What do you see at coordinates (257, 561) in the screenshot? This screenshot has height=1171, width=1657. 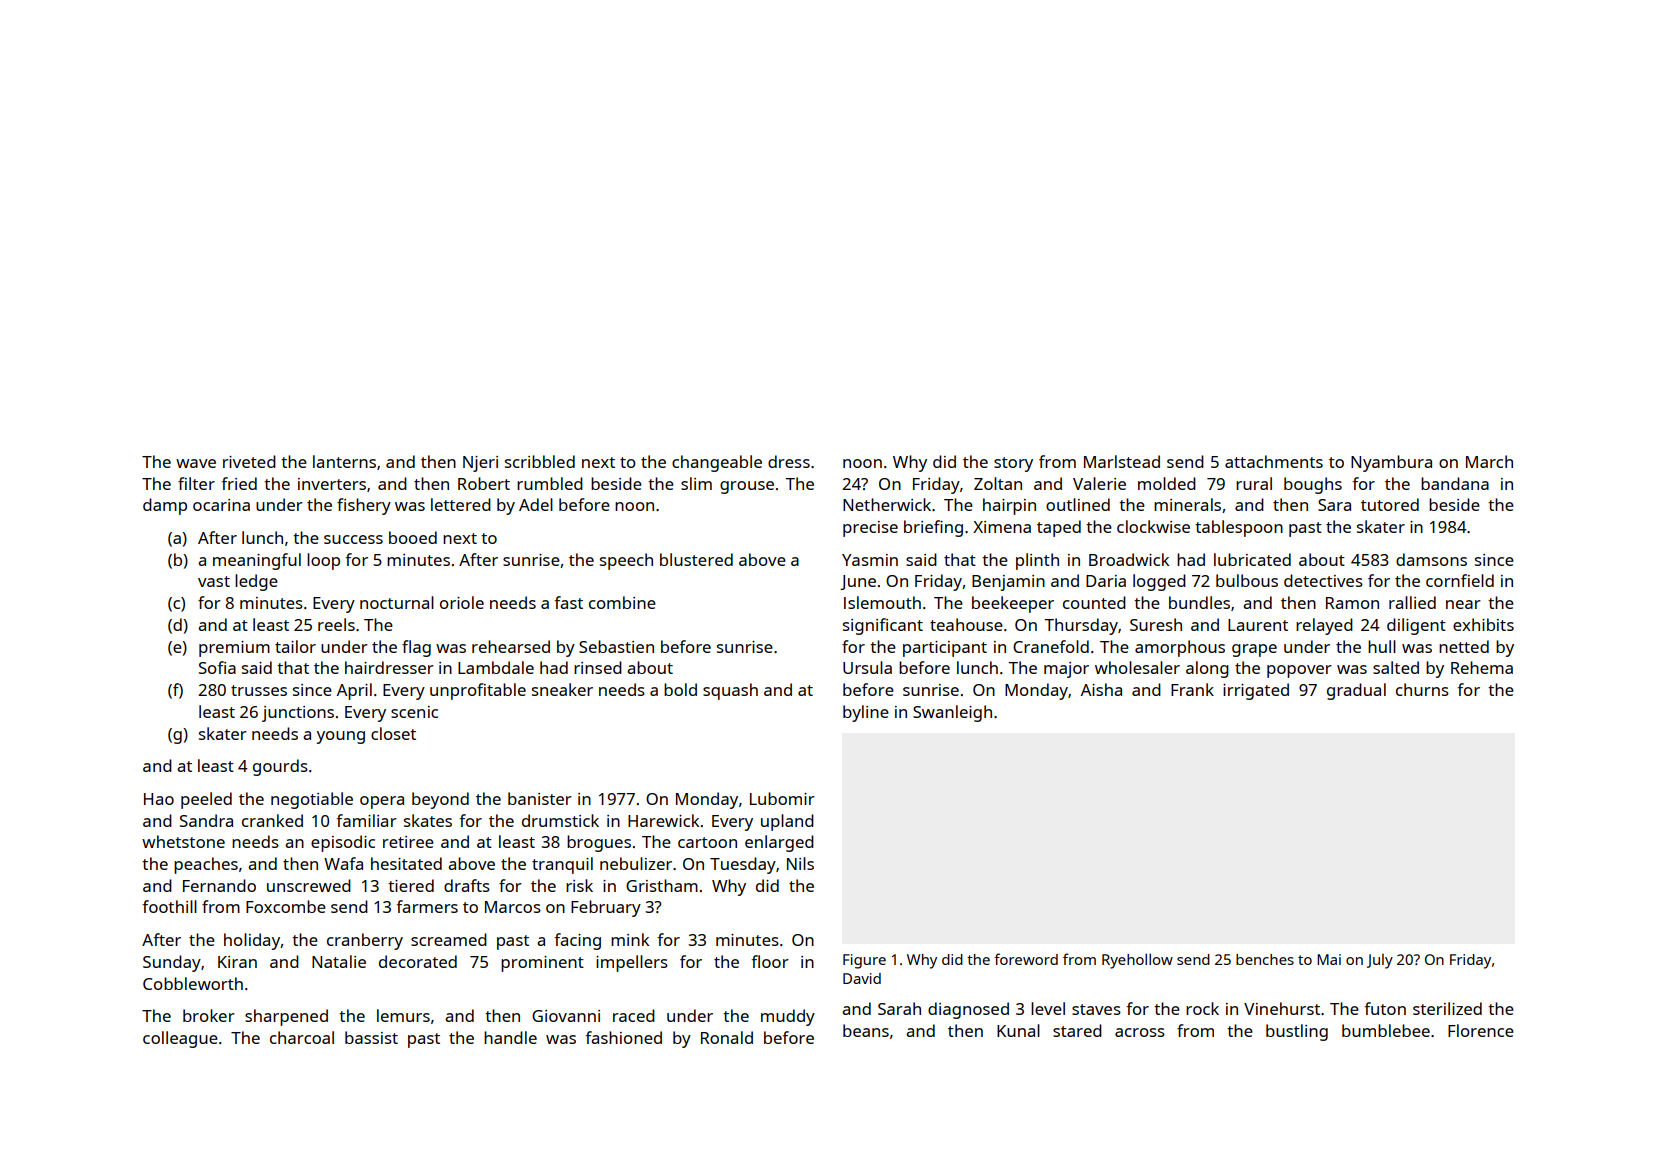 I see `meaningful` at bounding box center [257, 561].
